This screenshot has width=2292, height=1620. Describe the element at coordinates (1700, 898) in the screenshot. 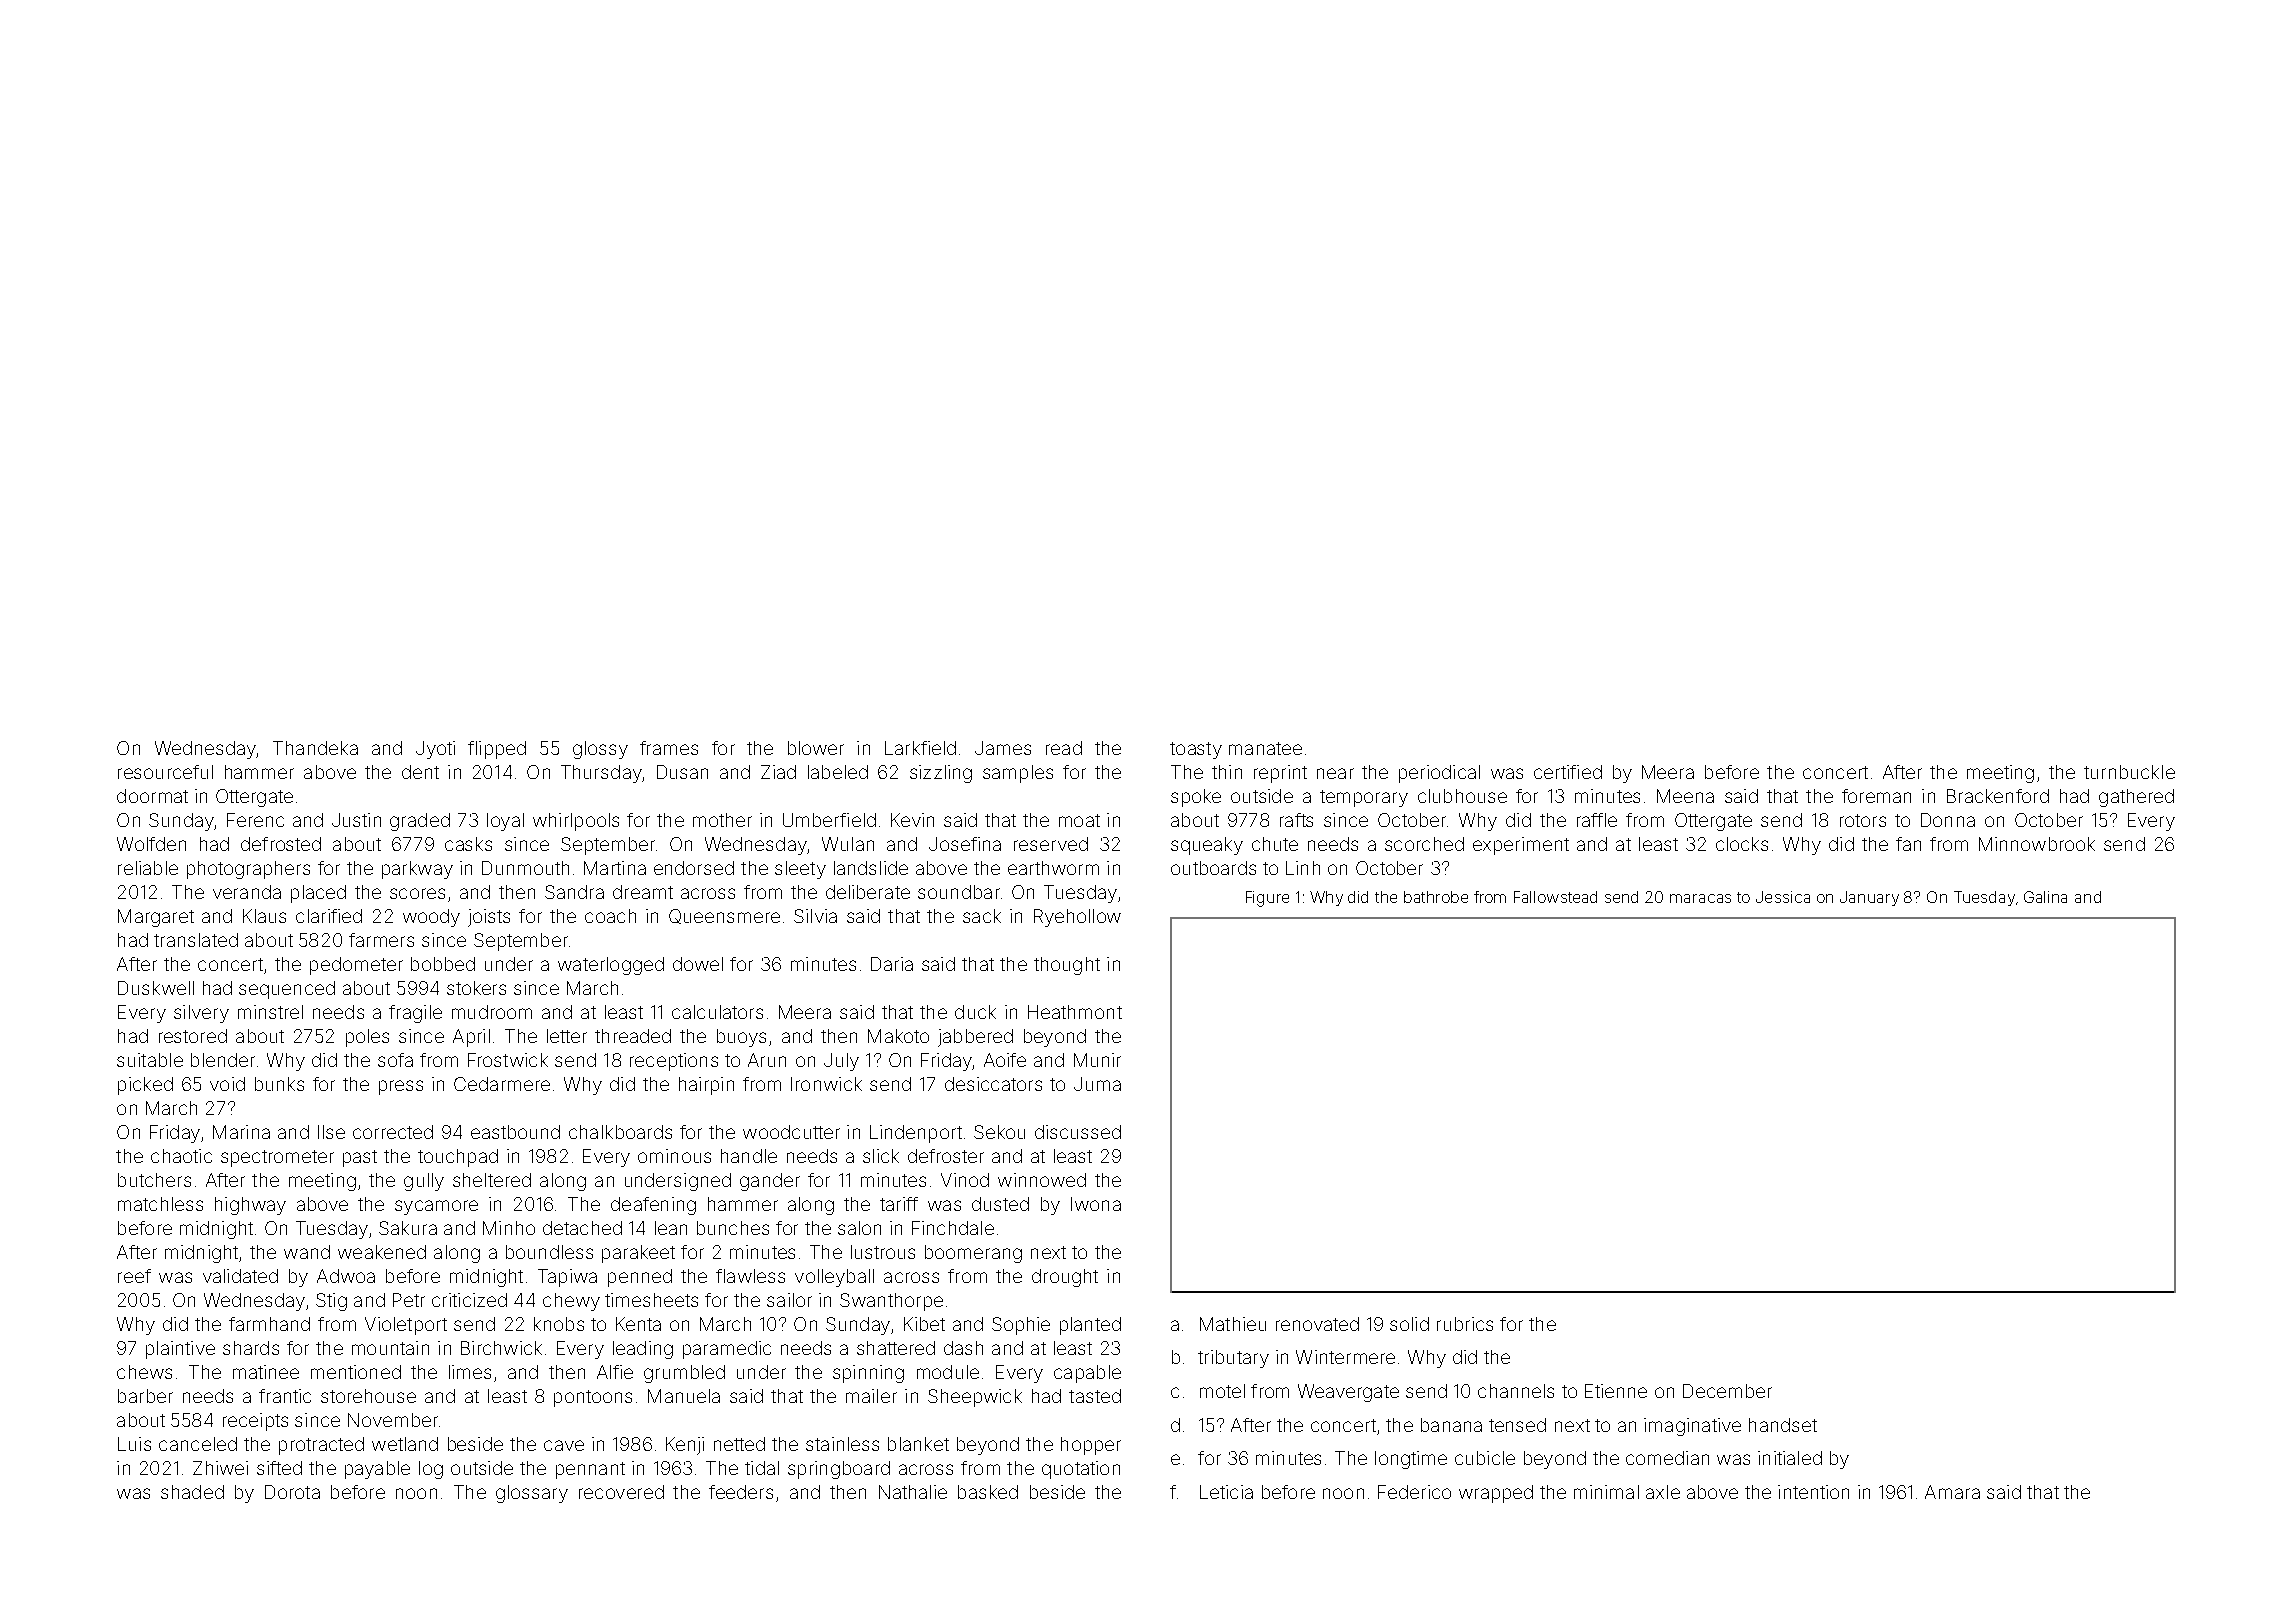

I see `maracas` at that location.
